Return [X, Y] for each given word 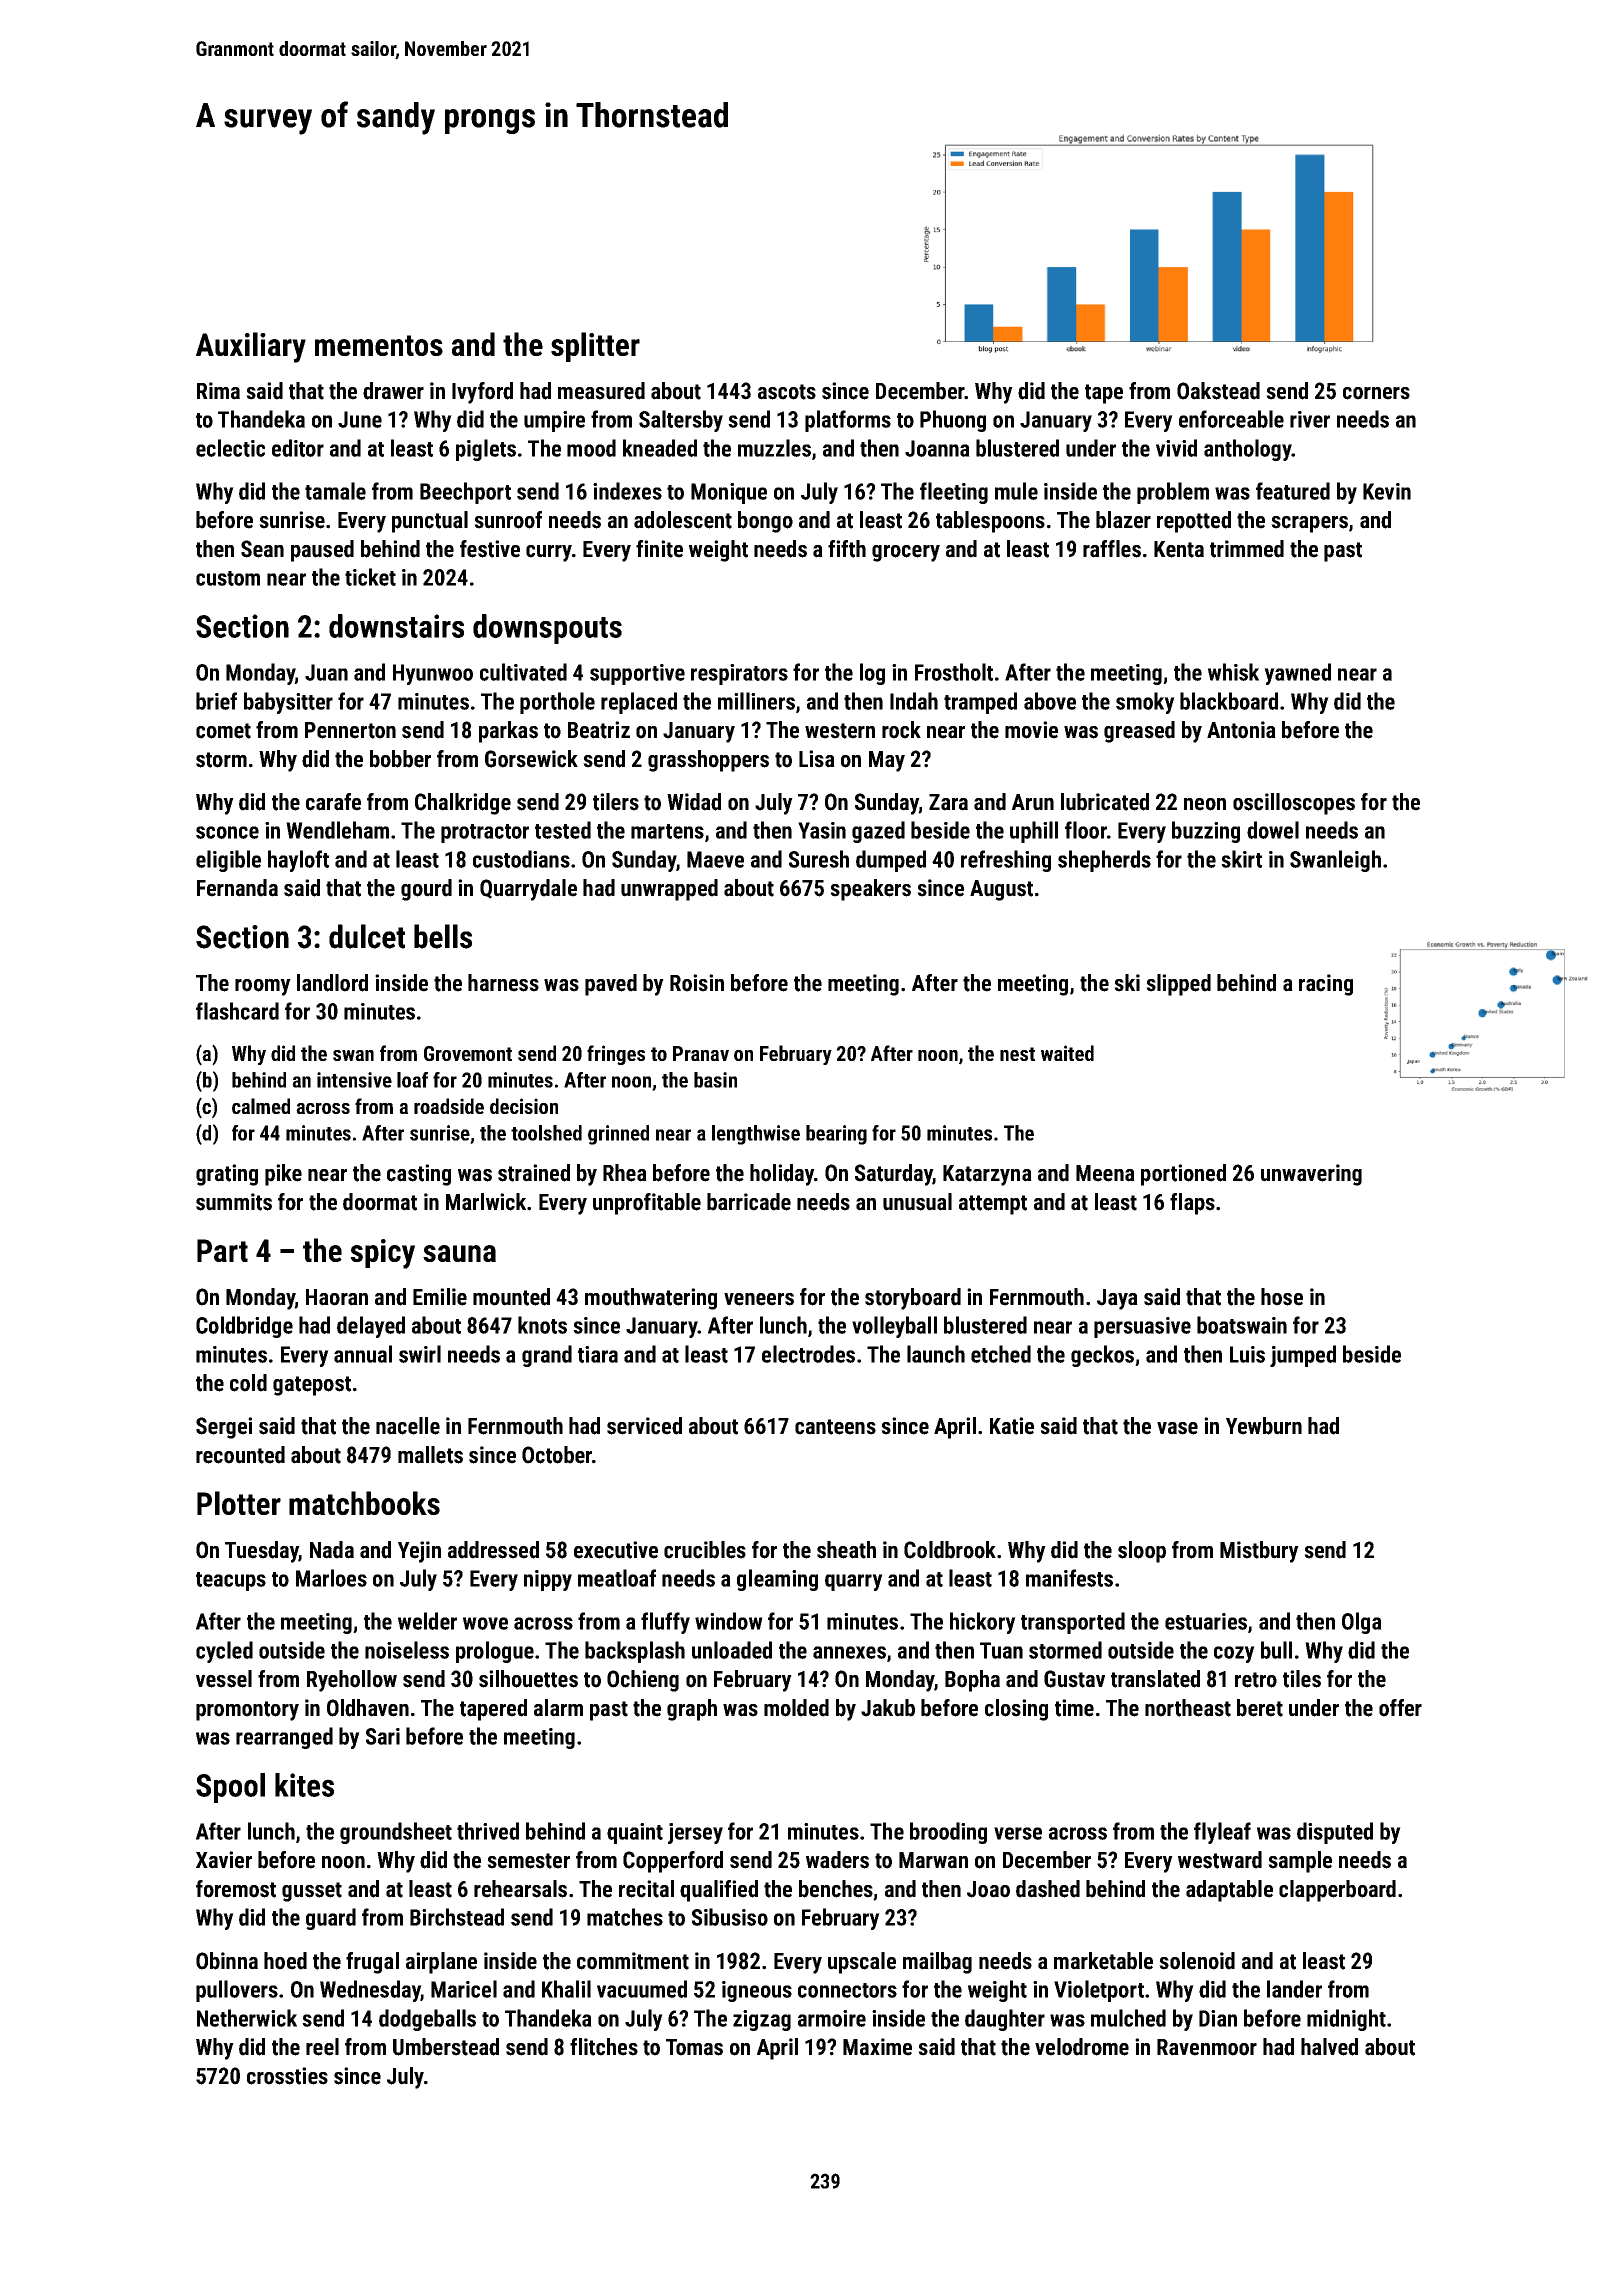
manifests [1069, 1578]
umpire [554, 421]
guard [331, 1919]
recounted [240, 1455]
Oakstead [1218, 391]
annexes [849, 1652]
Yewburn [1264, 1426]
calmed [261, 1106]
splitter [595, 347]
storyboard [913, 1299]
